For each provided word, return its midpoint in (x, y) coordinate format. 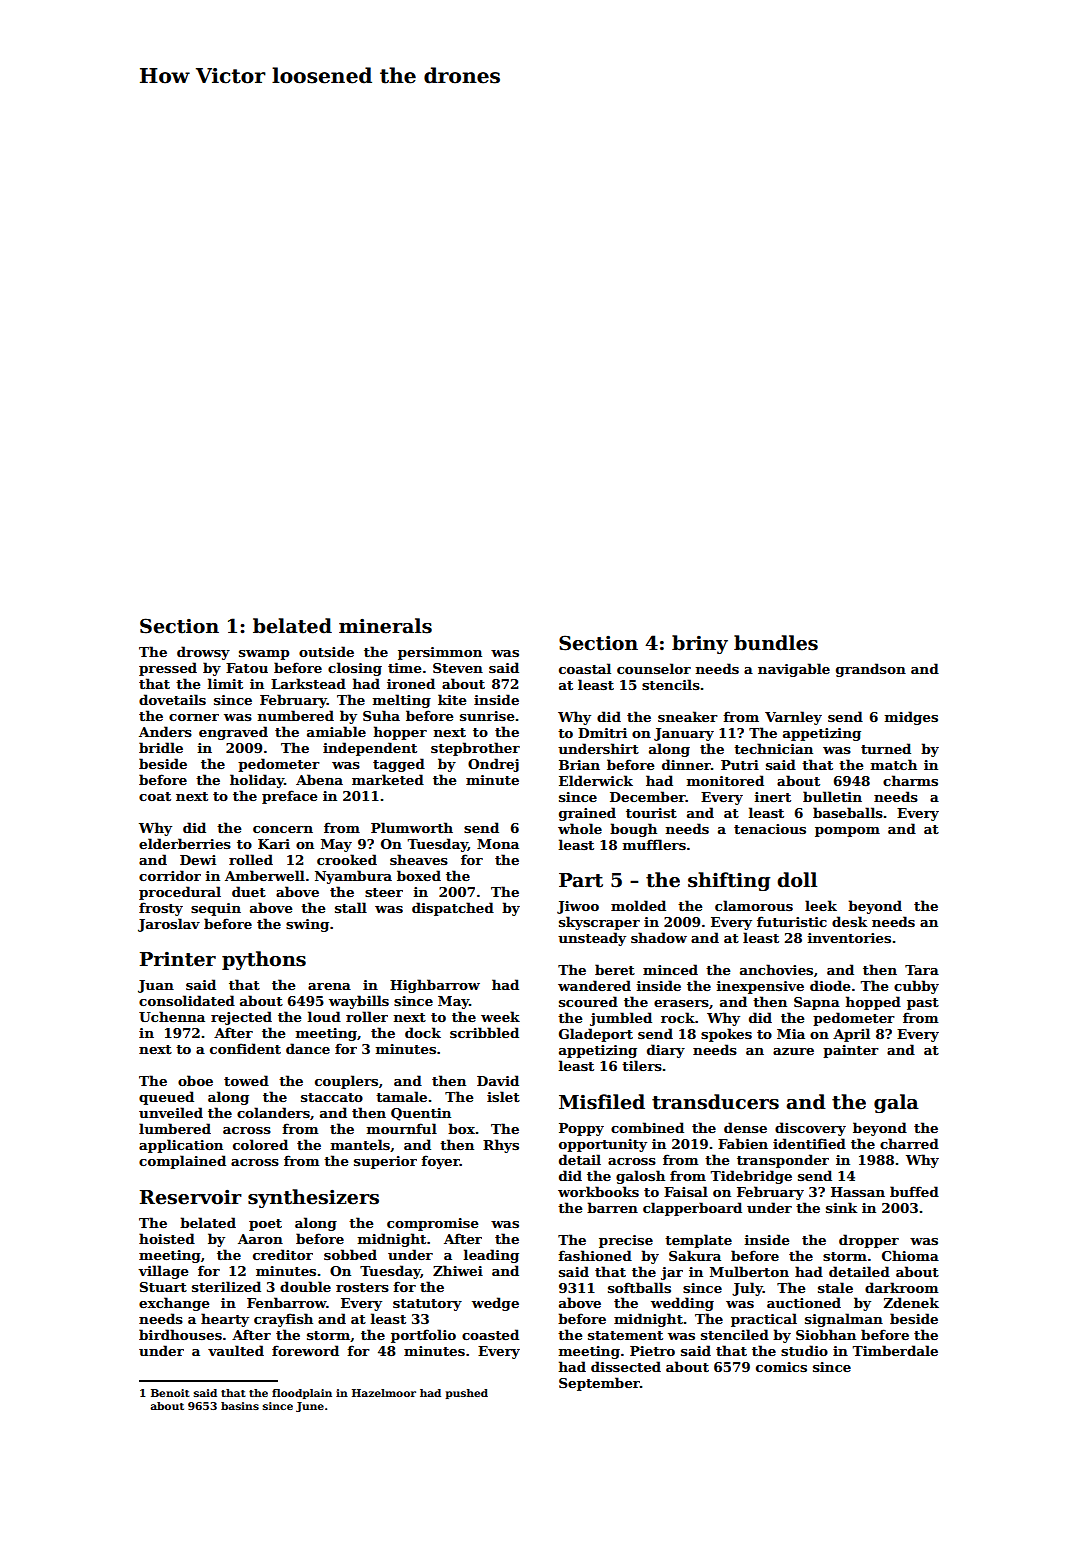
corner (194, 717)
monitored (725, 780)
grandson (871, 670)
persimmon (440, 653)
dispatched (453, 909)
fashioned (595, 1255)
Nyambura (353, 877)
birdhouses (180, 1334)
